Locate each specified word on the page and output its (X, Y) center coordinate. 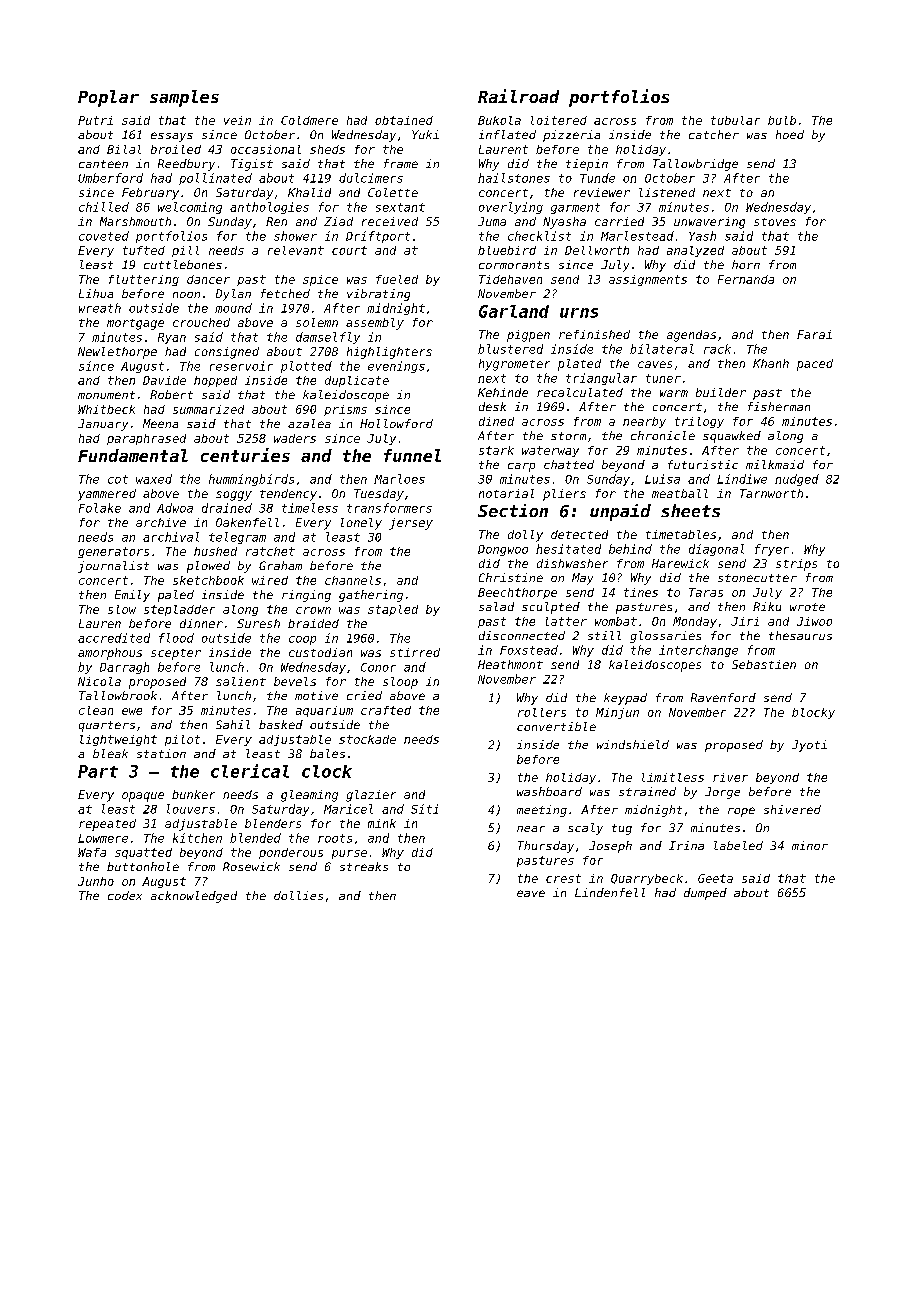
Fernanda (746, 279)
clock (327, 771)
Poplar (108, 98)
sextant (400, 207)
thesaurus (800, 635)
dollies (298, 895)
